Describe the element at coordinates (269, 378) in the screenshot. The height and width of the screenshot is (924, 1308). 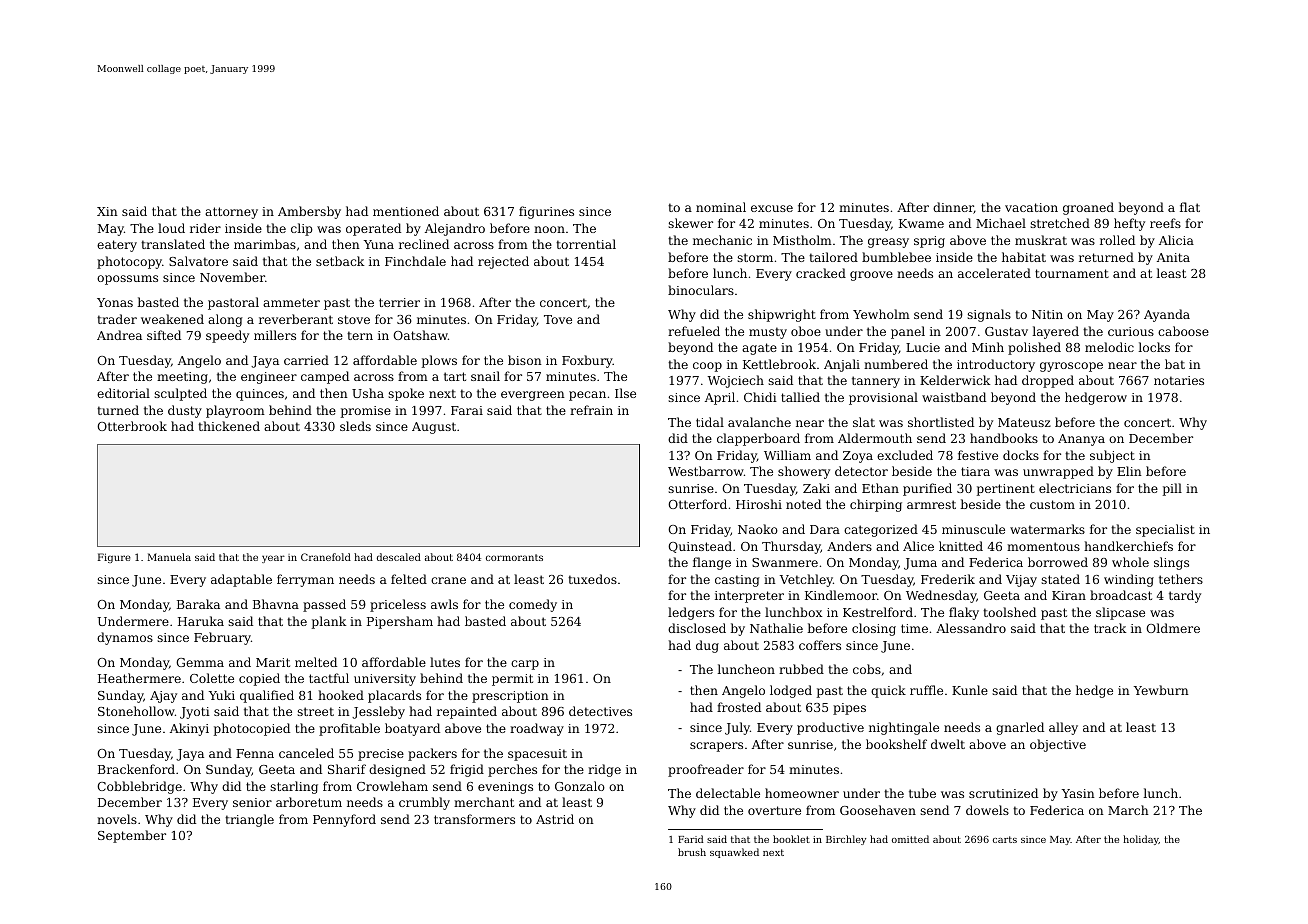
I see `engineer` at that location.
